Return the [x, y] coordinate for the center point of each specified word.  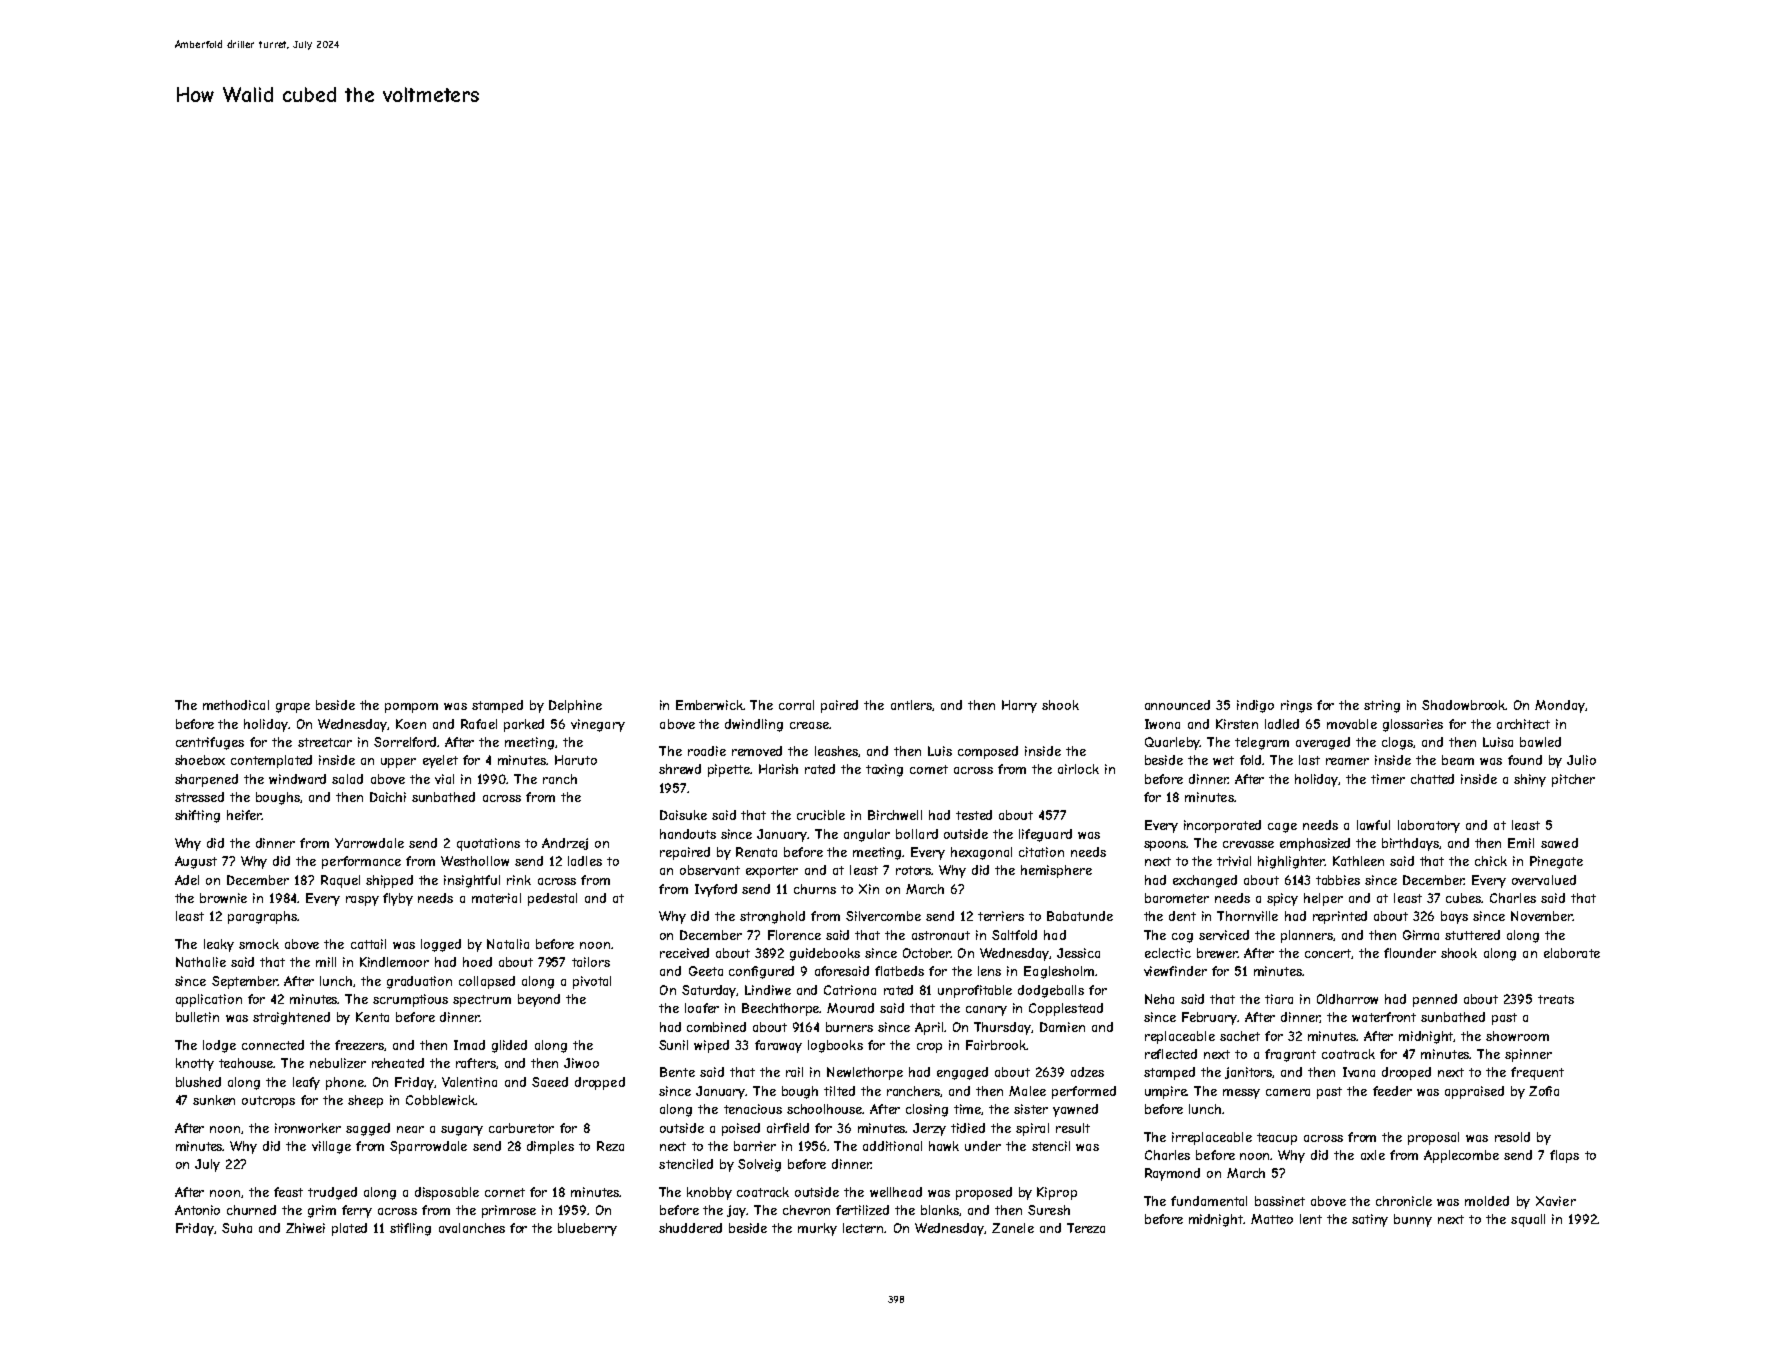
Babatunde [1080, 916]
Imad [469, 1045]
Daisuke [683, 815]
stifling [410, 1229]
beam [1458, 760]
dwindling [754, 725]
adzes [1087, 1072]
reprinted [1340, 917]
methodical [236, 705]
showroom [1517, 1036]
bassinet [1280, 1201]
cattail [368, 944]
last [1309, 760]
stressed [199, 797]
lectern [864, 1228]
